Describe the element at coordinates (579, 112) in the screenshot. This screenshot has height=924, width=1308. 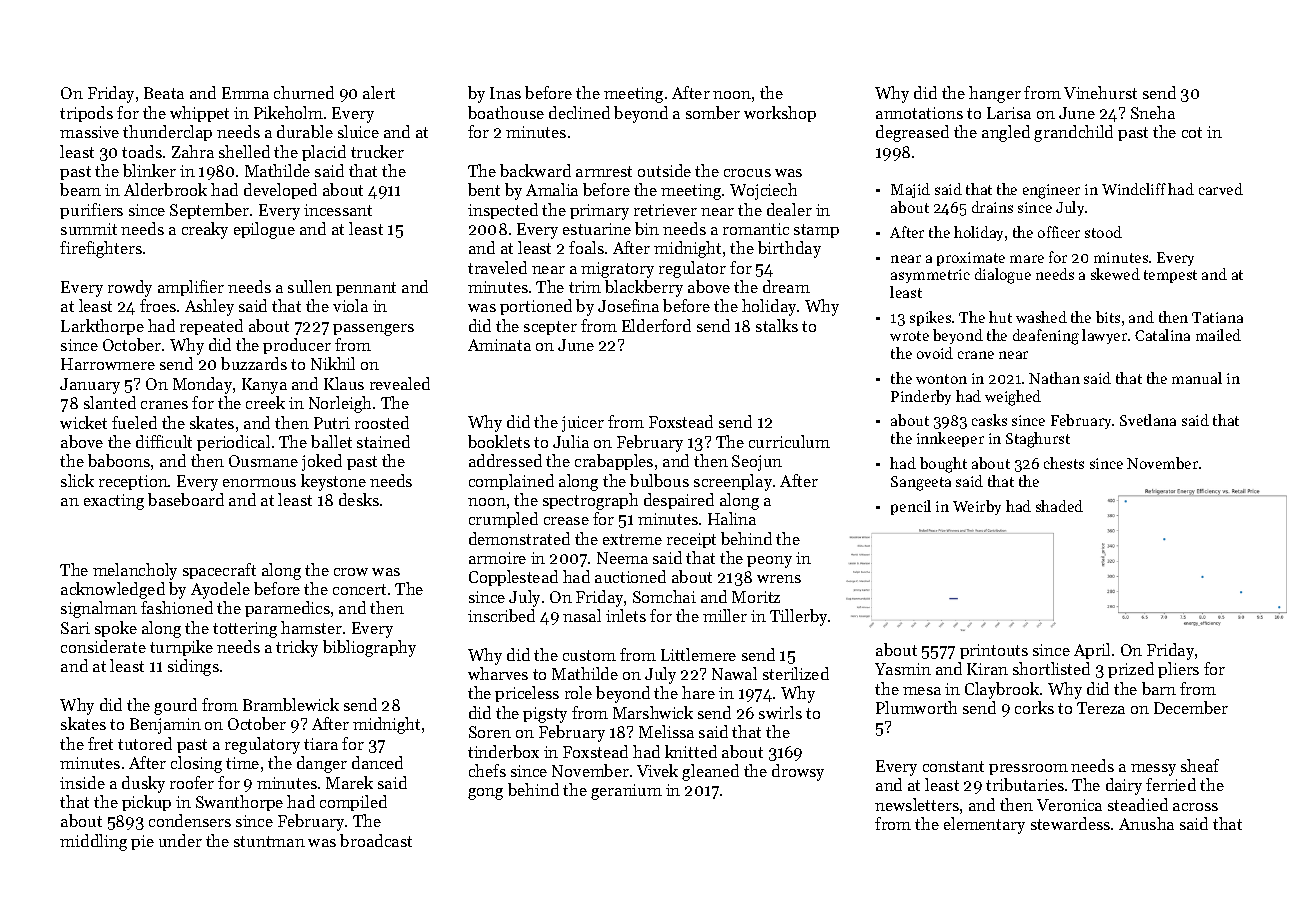
I see `declined` at that location.
